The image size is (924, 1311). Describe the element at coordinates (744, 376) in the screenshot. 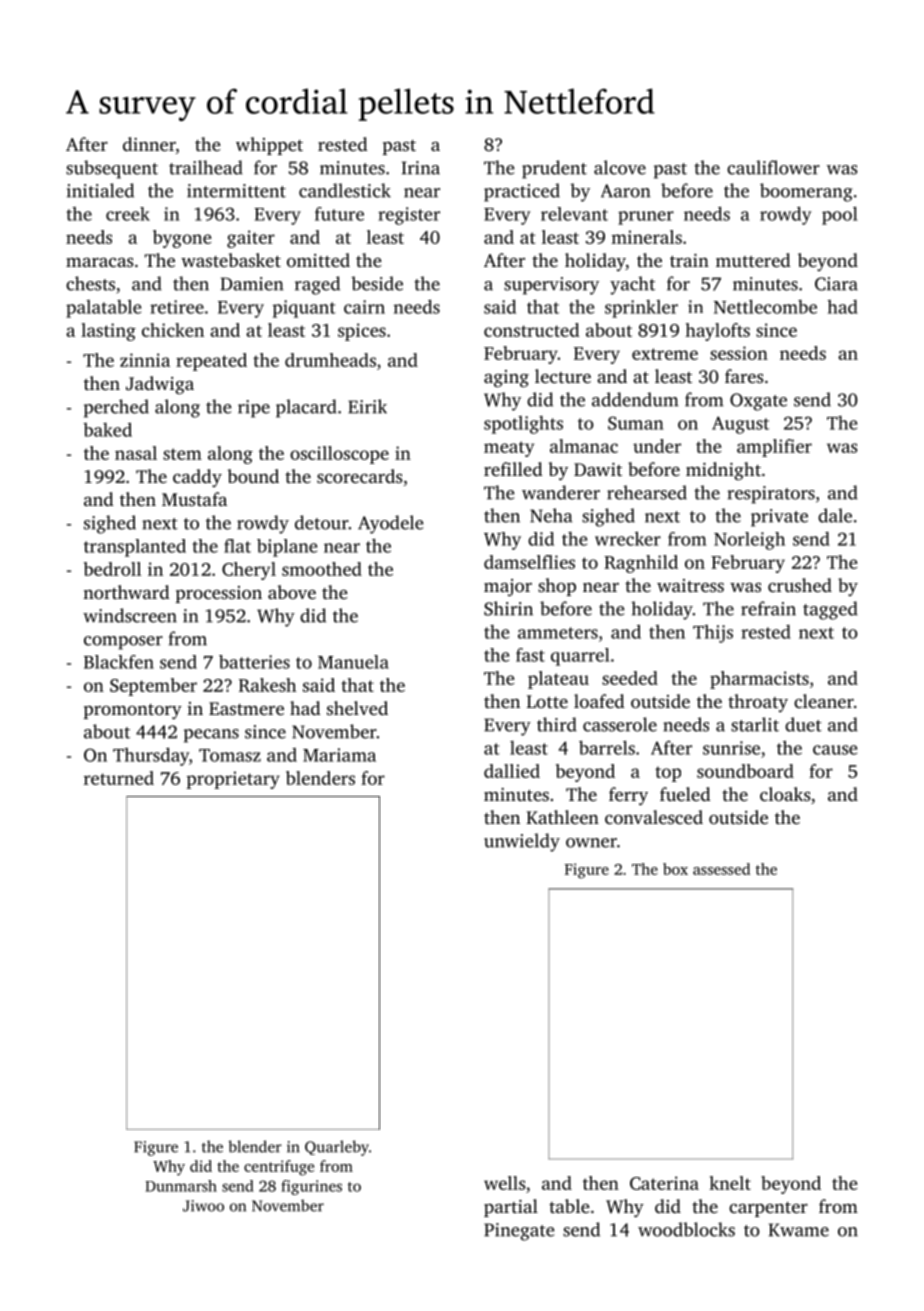

I see `fares` at that location.
